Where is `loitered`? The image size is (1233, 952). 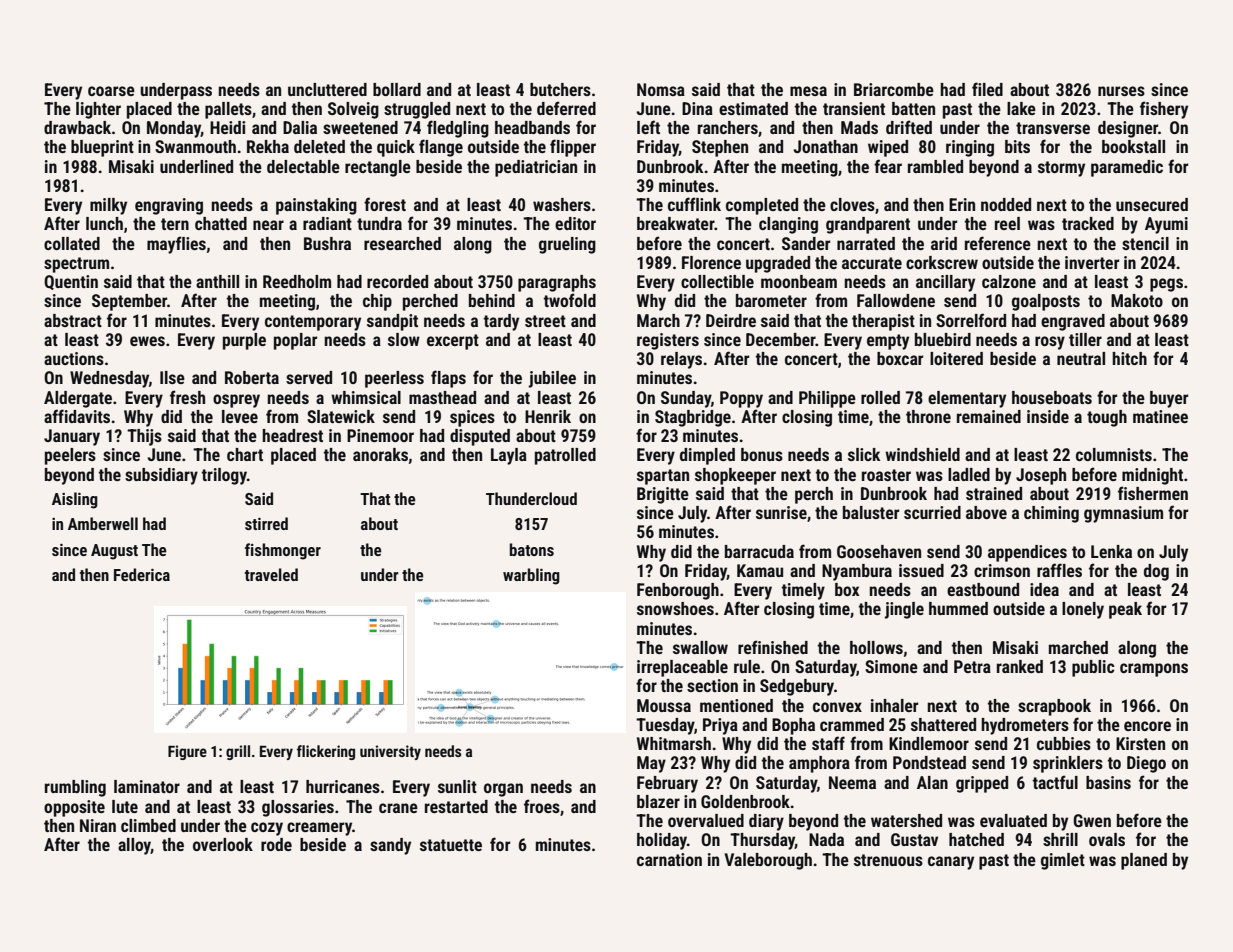 loitered is located at coordinates (956, 358).
